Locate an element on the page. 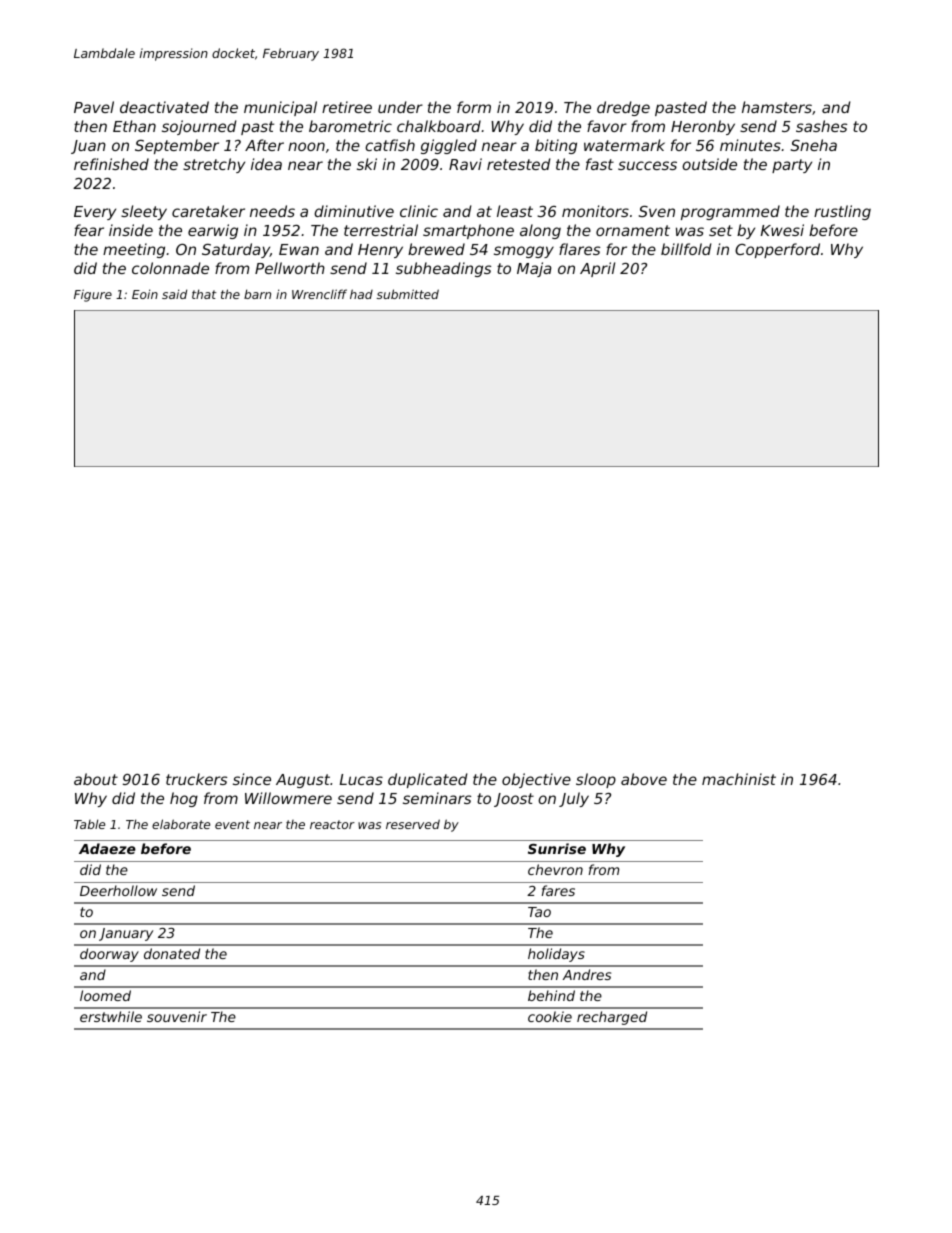  above is located at coordinates (644, 779).
